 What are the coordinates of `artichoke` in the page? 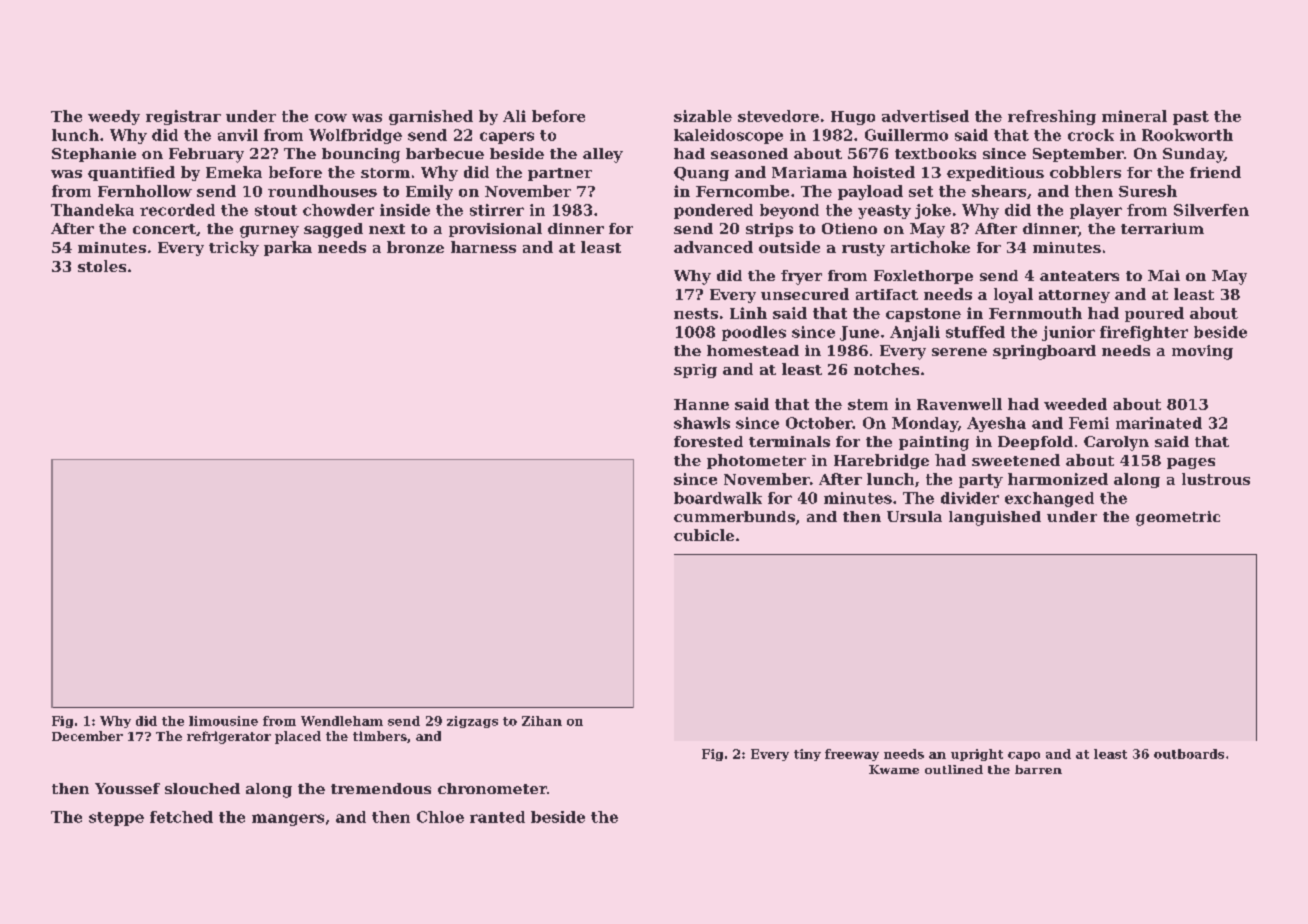 It's located at (930, 247).
